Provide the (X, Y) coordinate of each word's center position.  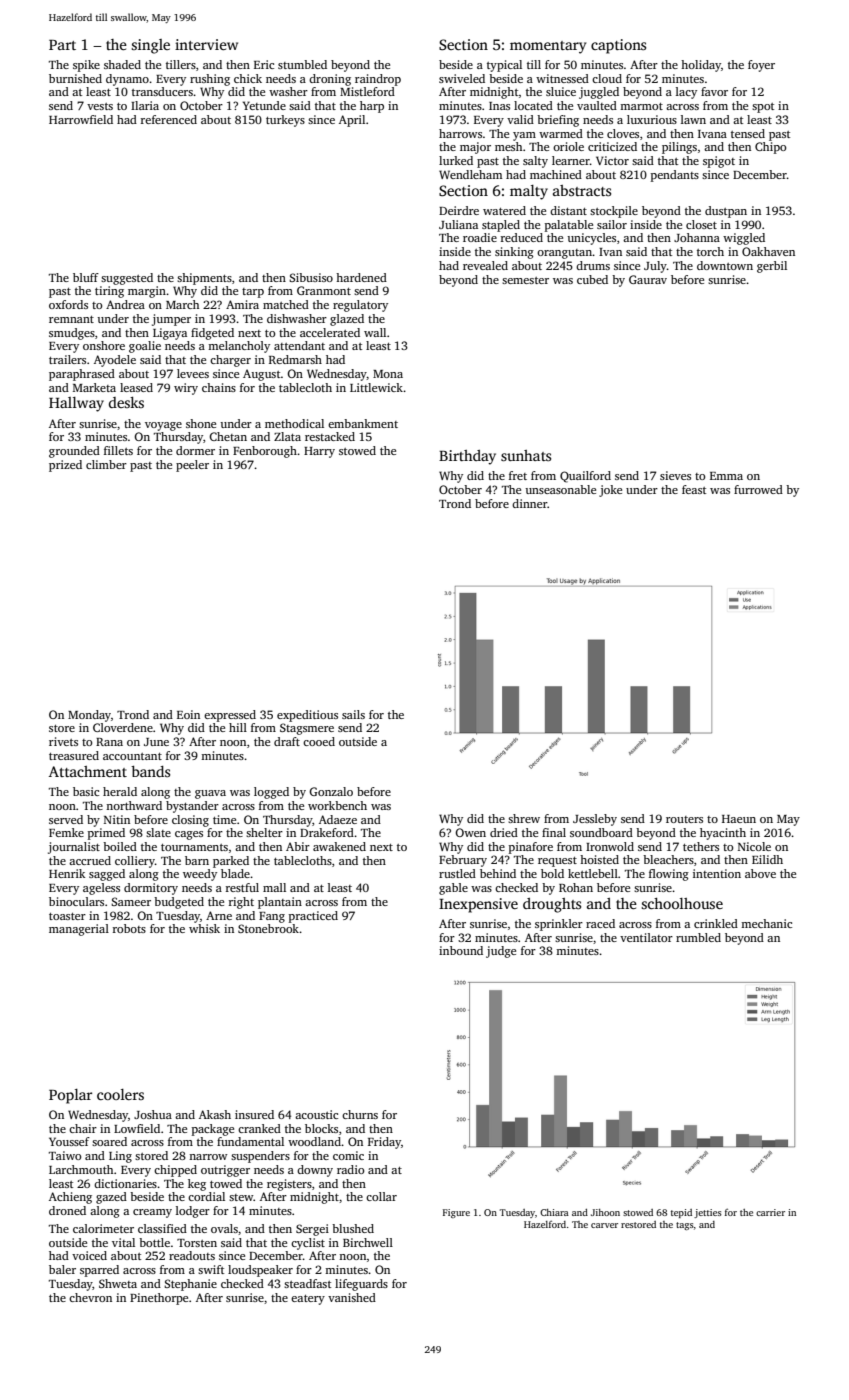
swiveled (462, 78)
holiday (701, 66)
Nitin (117, 819)
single (151, 46)
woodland (314, 1141)
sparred (99, 1271)
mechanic (766, 923)
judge (501, 952)
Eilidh (767, 859)
